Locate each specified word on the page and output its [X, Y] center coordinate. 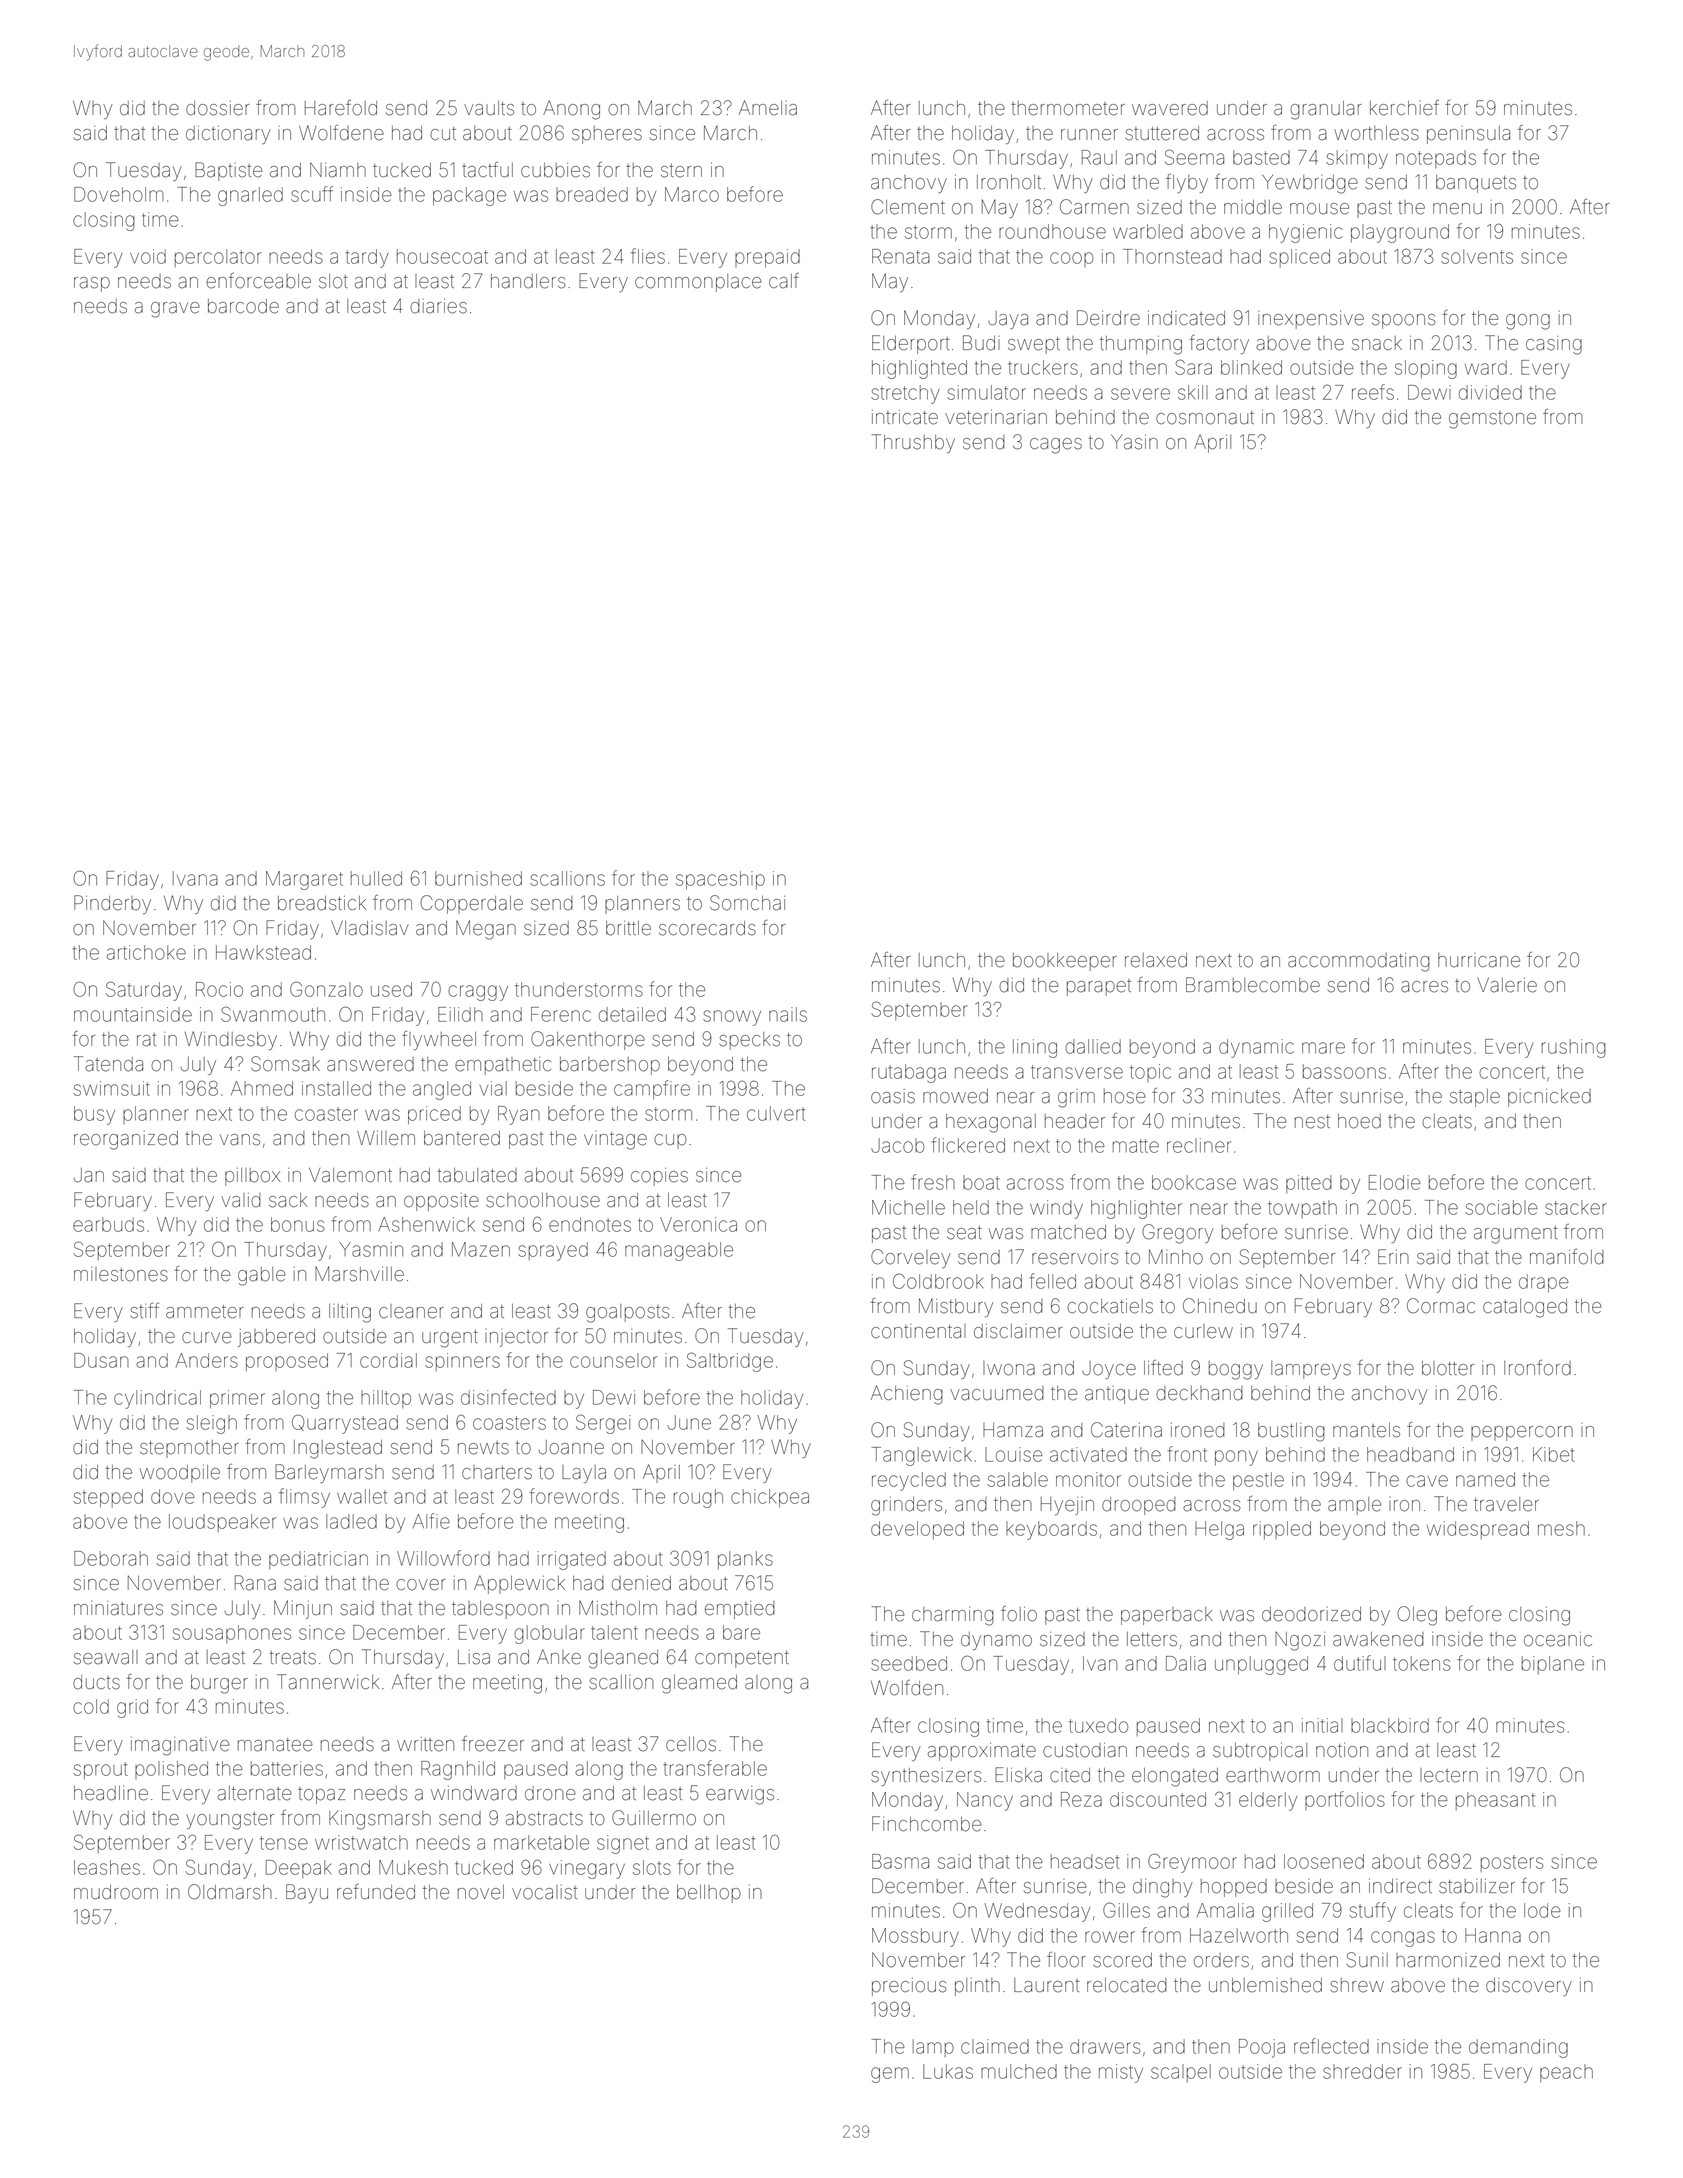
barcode [243, 306]
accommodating [1359, 962]
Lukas [948, 2071]
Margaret [304, 880]
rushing [1574, 1048]
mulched [1019, 2071]
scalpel [1181, 2073]
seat [964, 1233]
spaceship [720, 880]
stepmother [189, 1449]
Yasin [1134, 442]
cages [1056, 446]
